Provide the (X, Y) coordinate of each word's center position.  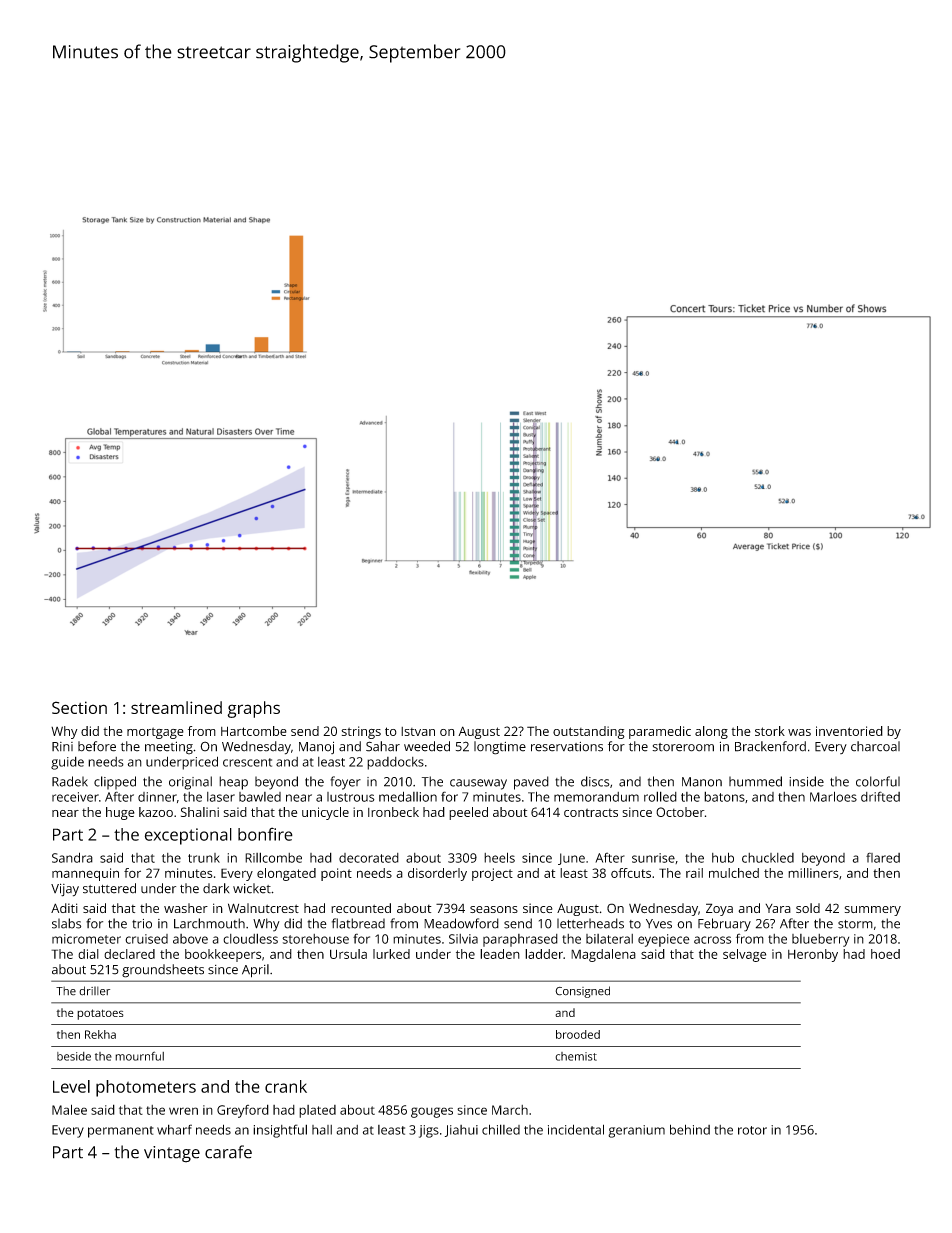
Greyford (243, 1111)
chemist (576, 1056)
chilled (501, 1129)
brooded (578, 1034)
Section (79, 707)
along (711, 732)
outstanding (589, 732)
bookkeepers (223, 955)
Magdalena (603, 955)
